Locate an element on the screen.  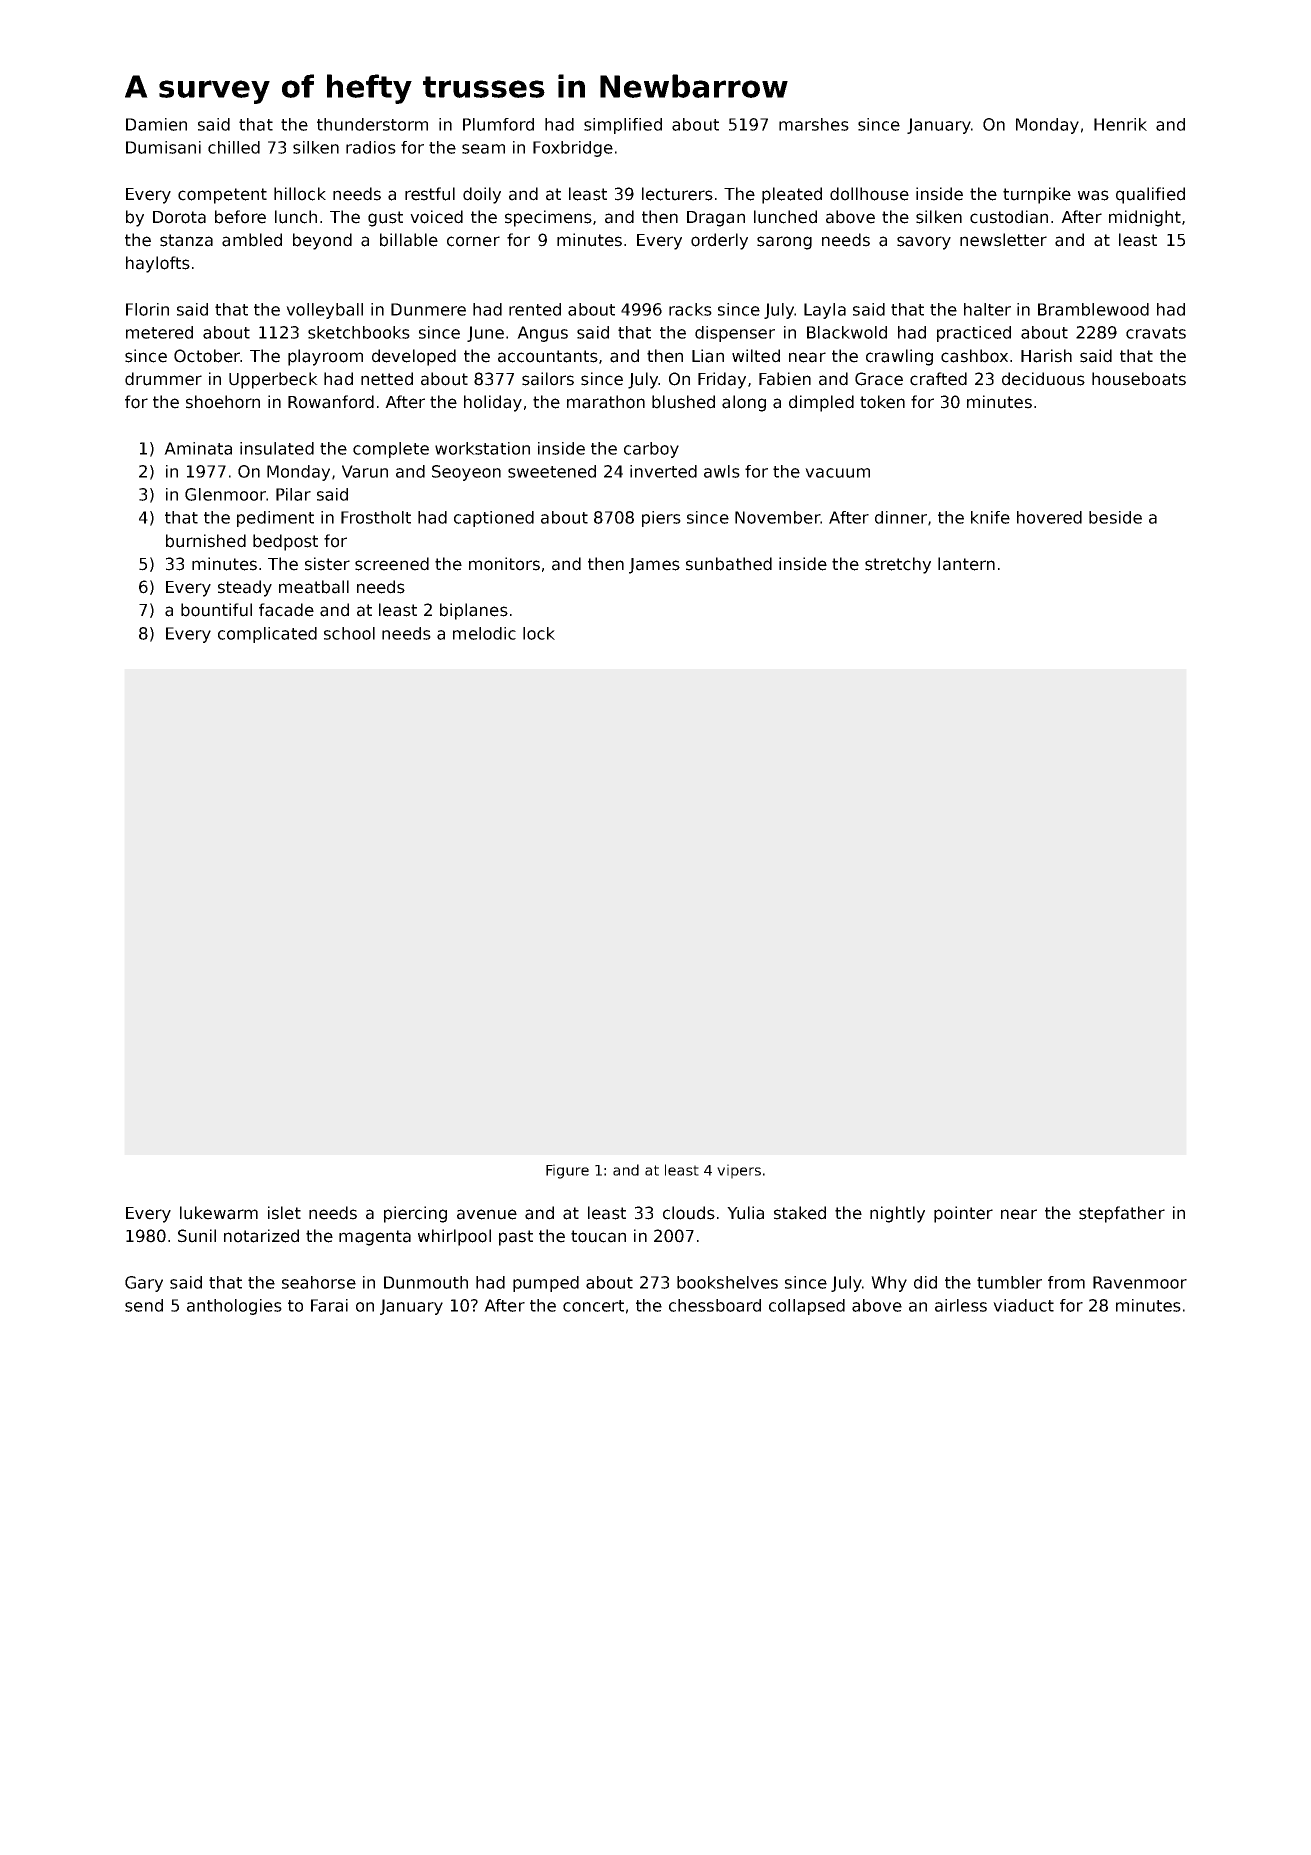
complicated is located at coordinates (267, 635).
